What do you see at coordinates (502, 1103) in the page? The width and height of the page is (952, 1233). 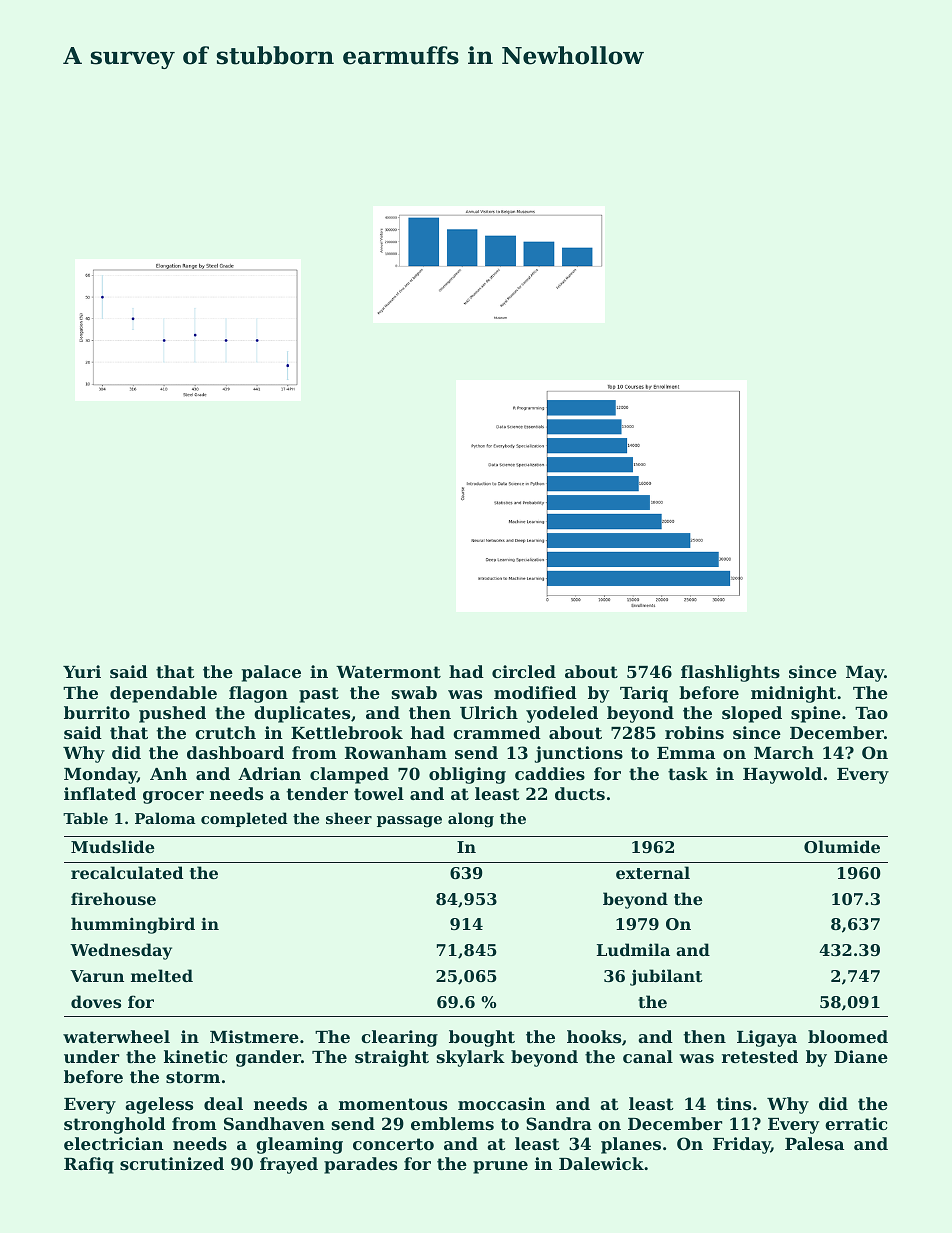 I see `moccasin` at bounding box center [502, 1103].
